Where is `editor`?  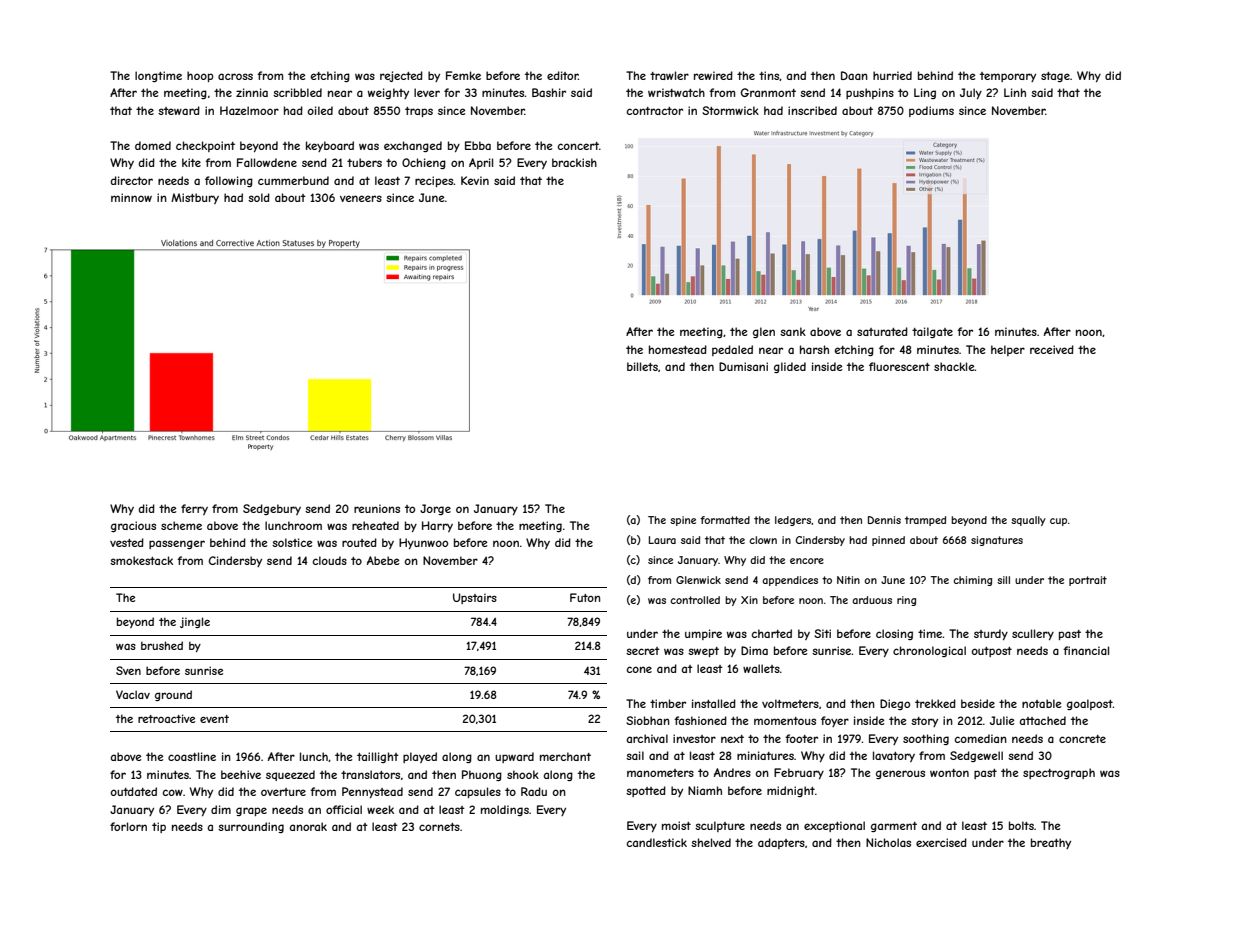
editor is located at coordinates (562, 75).
